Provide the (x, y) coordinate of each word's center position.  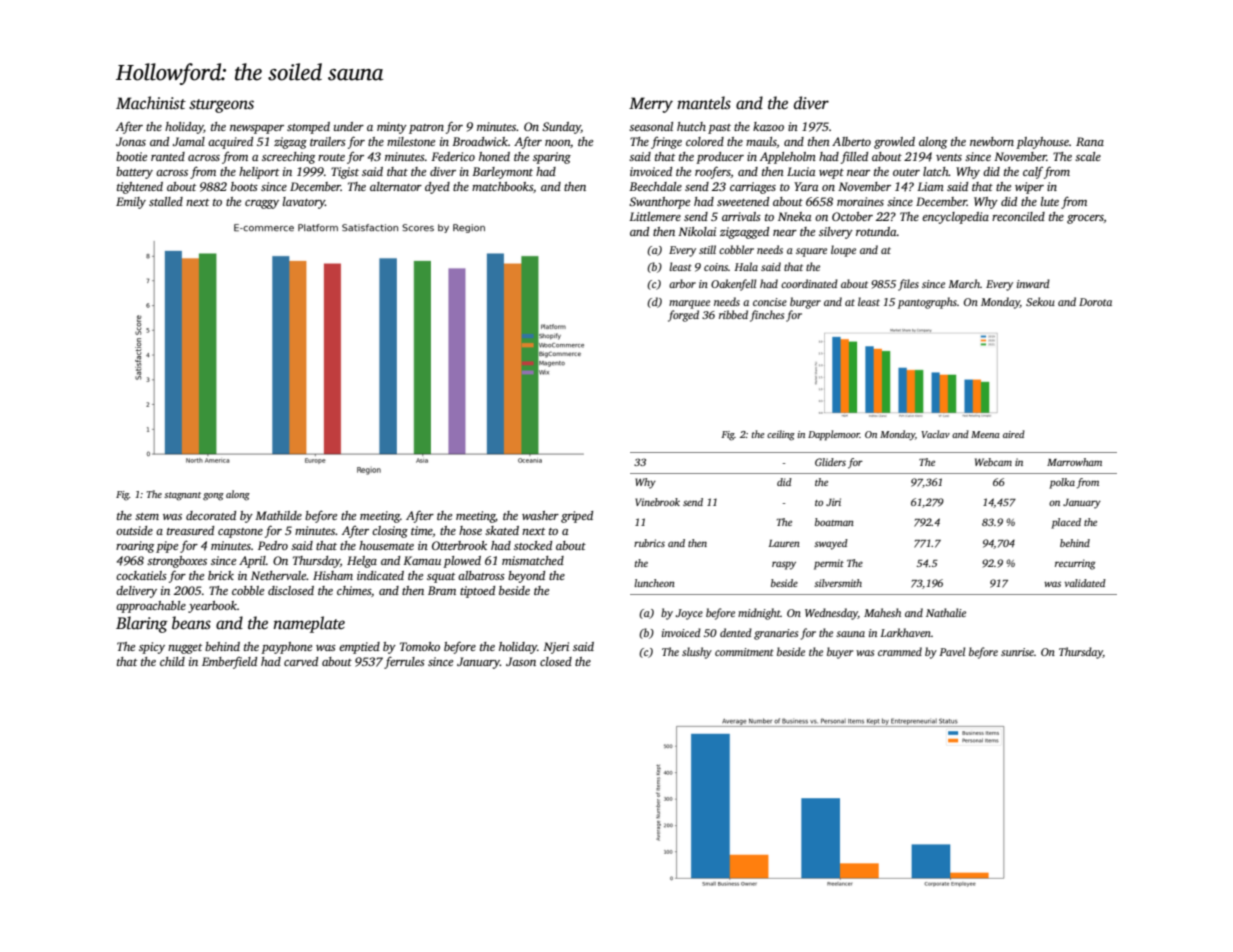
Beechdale (655, 186)
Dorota (1095, 302)
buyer (840, 653)
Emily (131, 203)
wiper (1029, 188)
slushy (697, 653)
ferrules (404, 662)
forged (683, 316)
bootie (131, 156)
